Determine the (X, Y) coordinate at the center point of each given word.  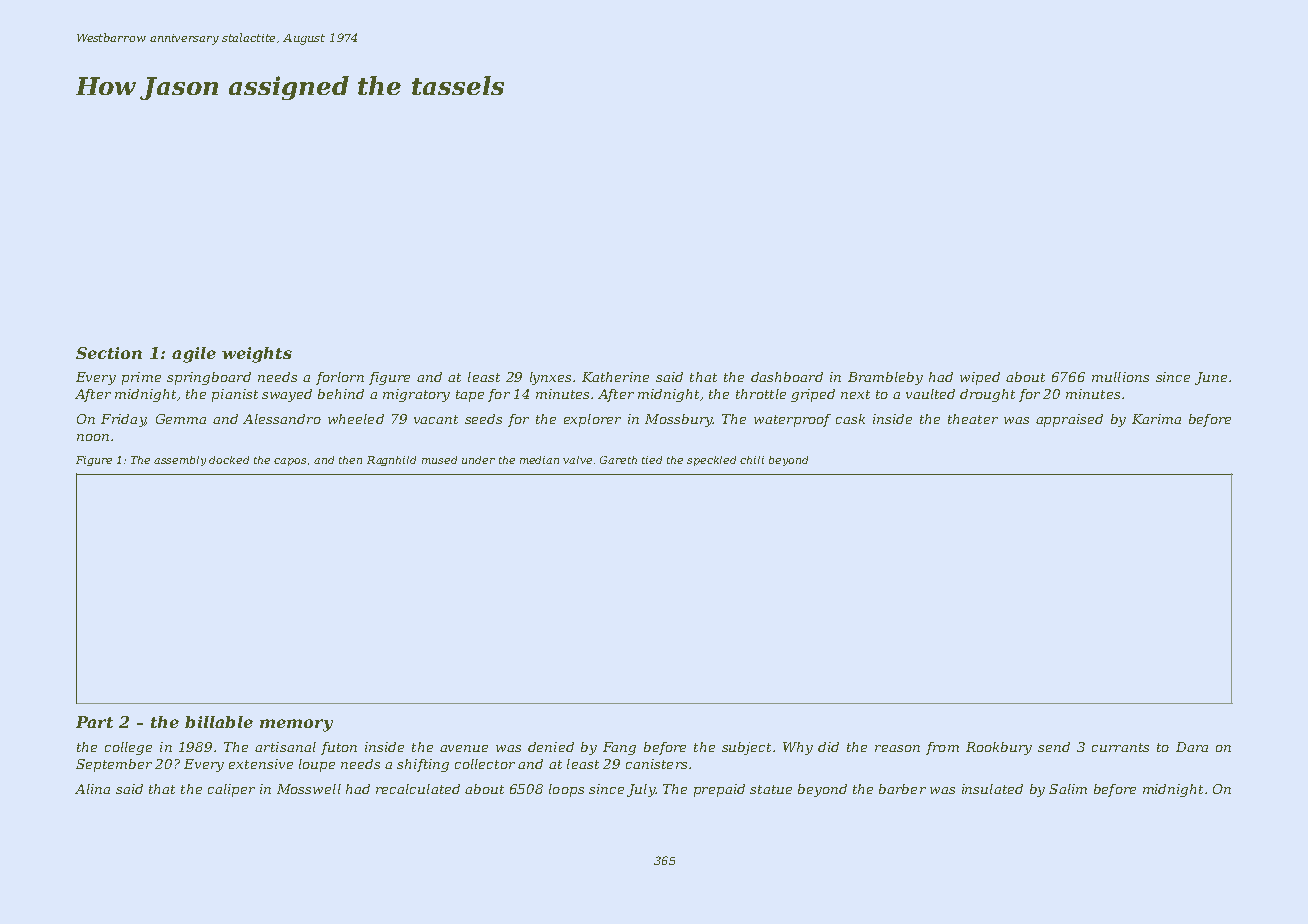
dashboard (787, 377)
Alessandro (282, 419)
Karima (1156, 419)
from (942, 748)
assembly (180, 461)
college (128, 748)
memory (296, 725)
